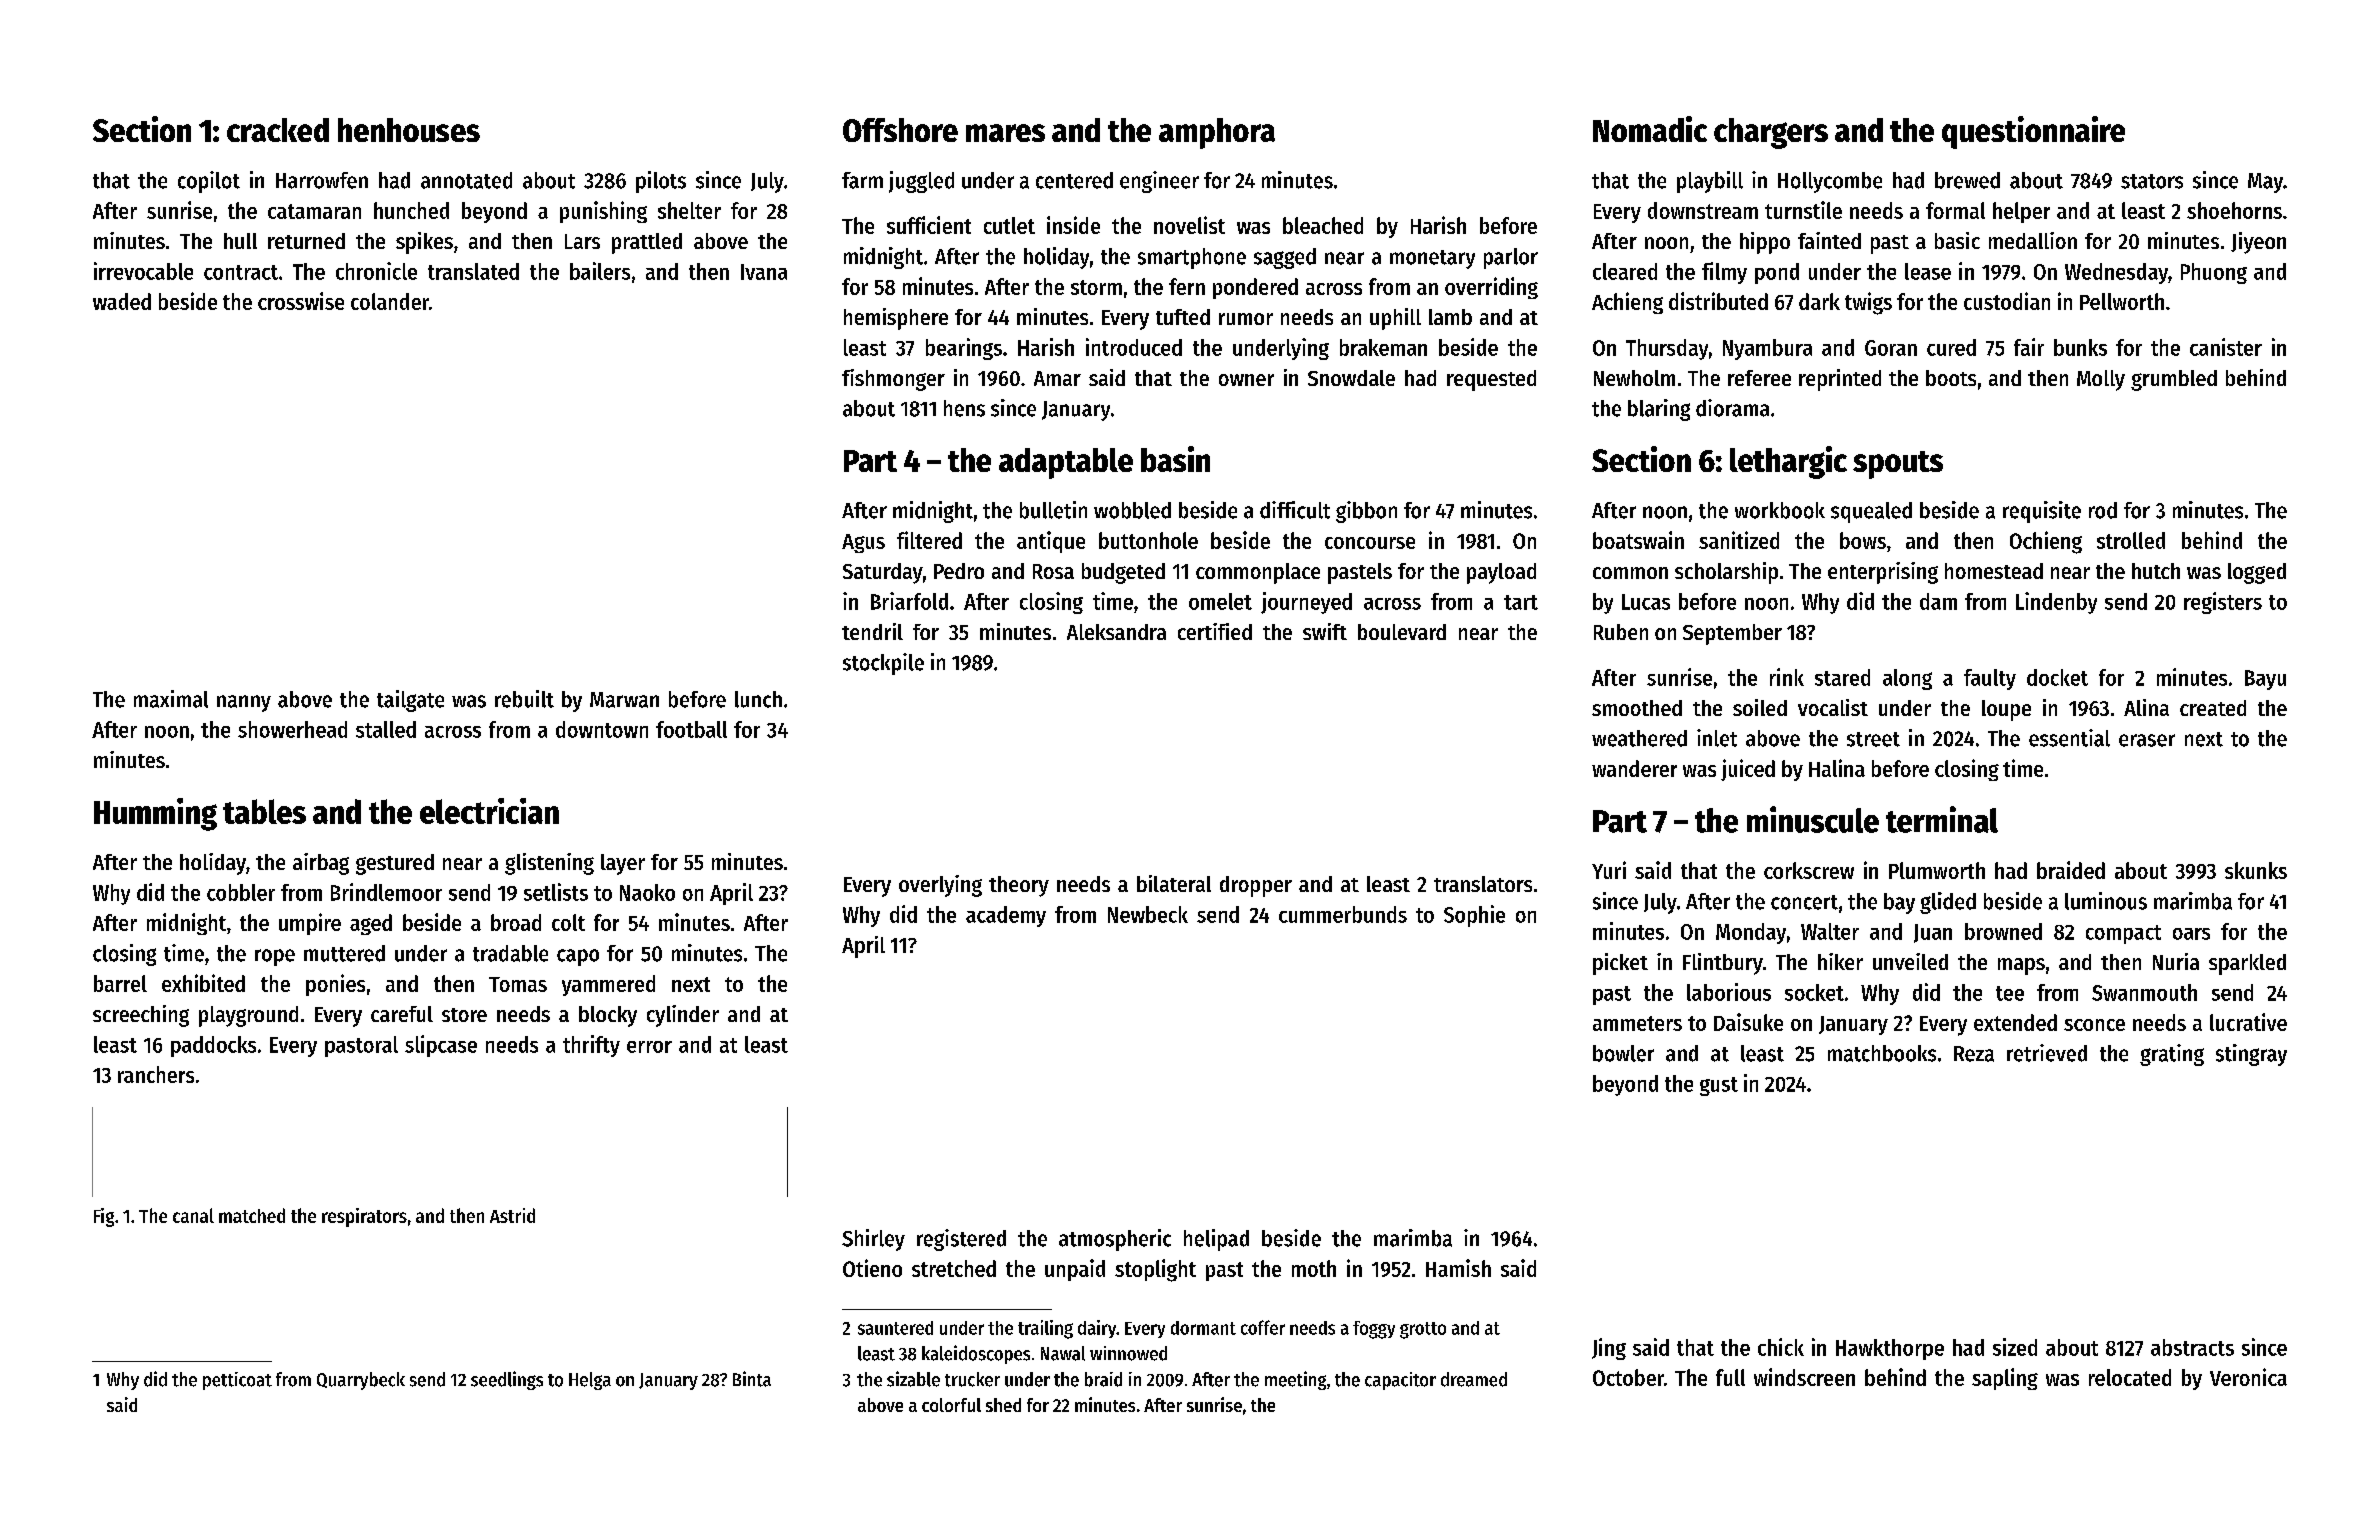  I want to click on football, so click(691, 729).
